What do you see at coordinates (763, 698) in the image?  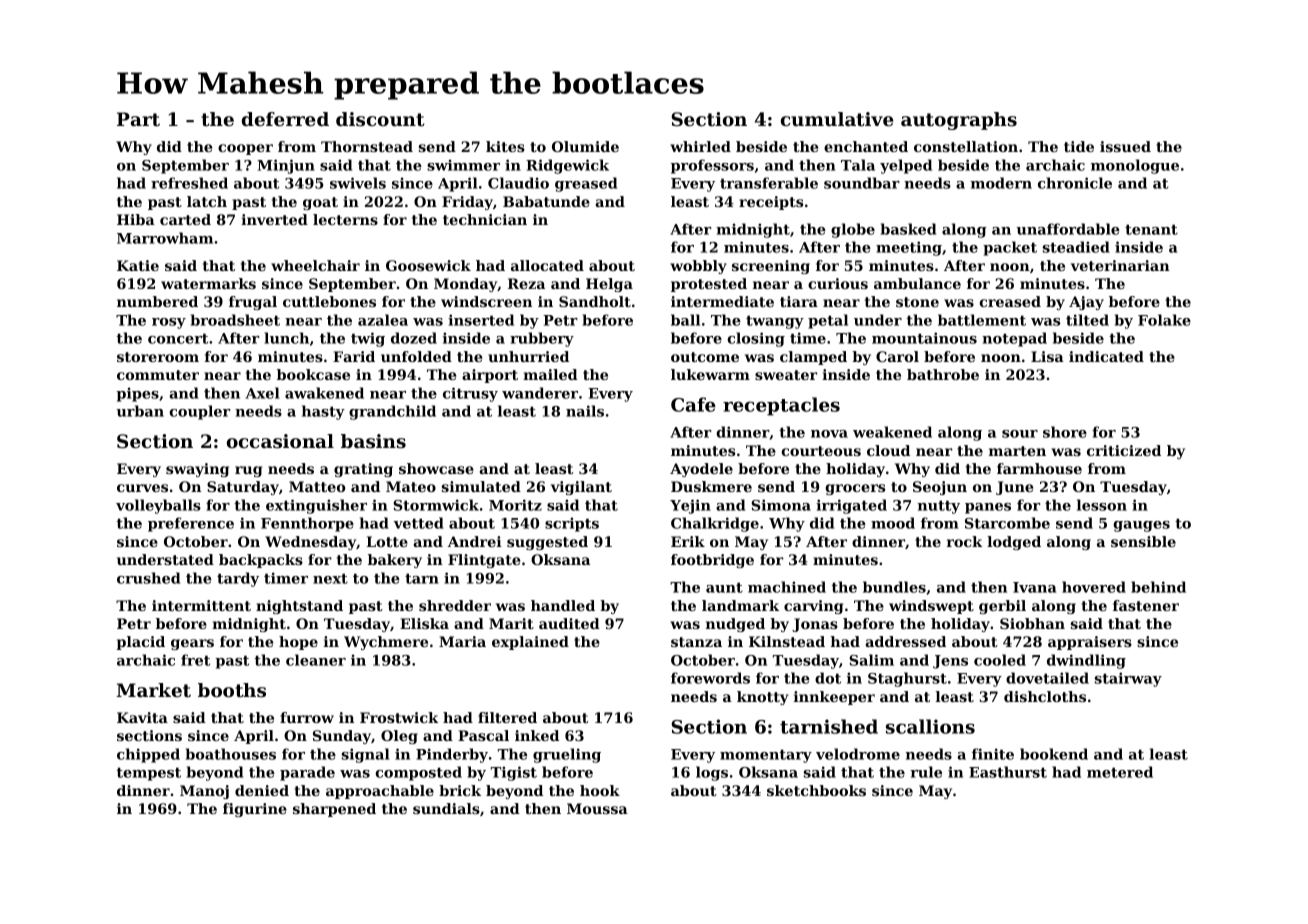 I see `knotty` at bounding box center [763, 698].
